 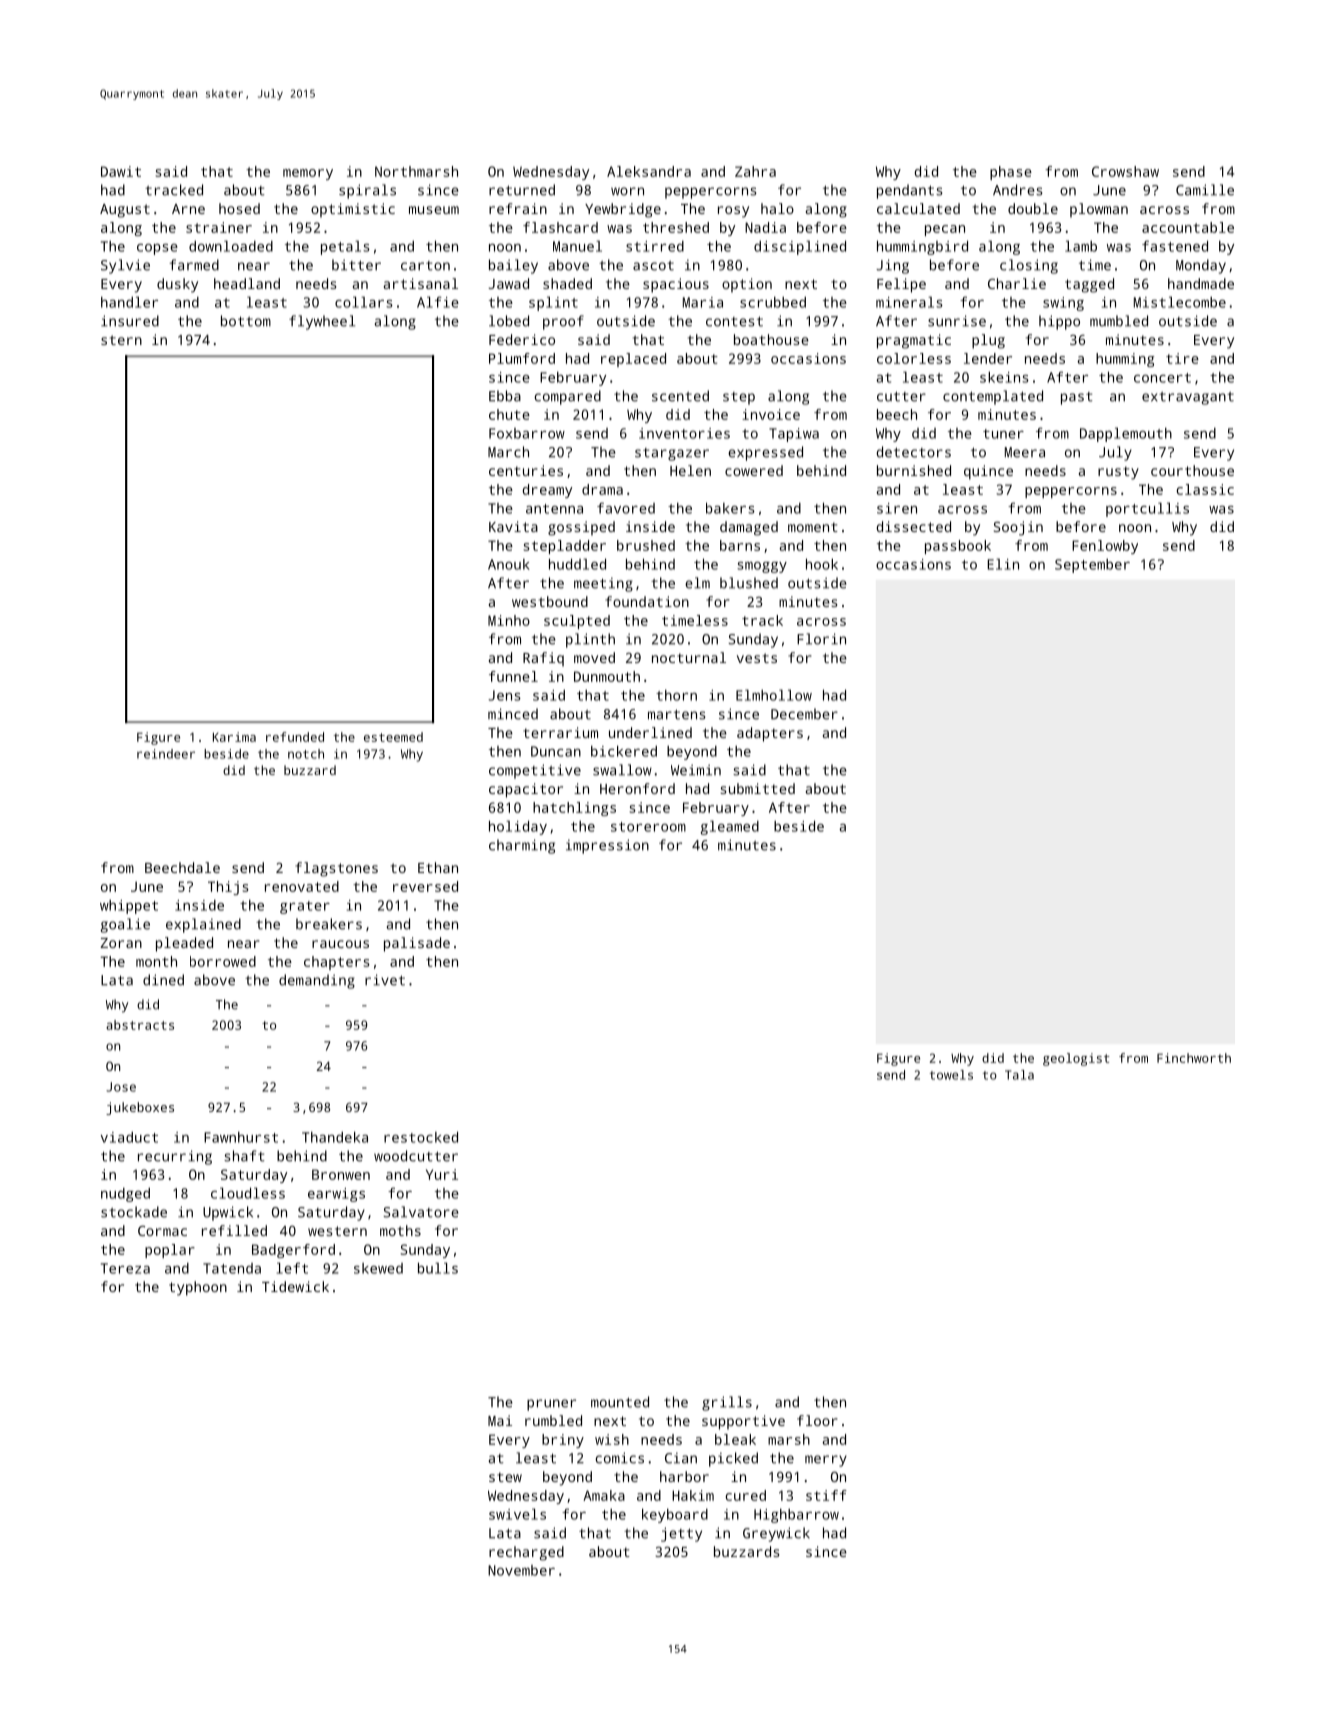 What do you see at coordinates (295, 1286) in the document?
I see `Tidewick` at bounding box center [295, 1286].
